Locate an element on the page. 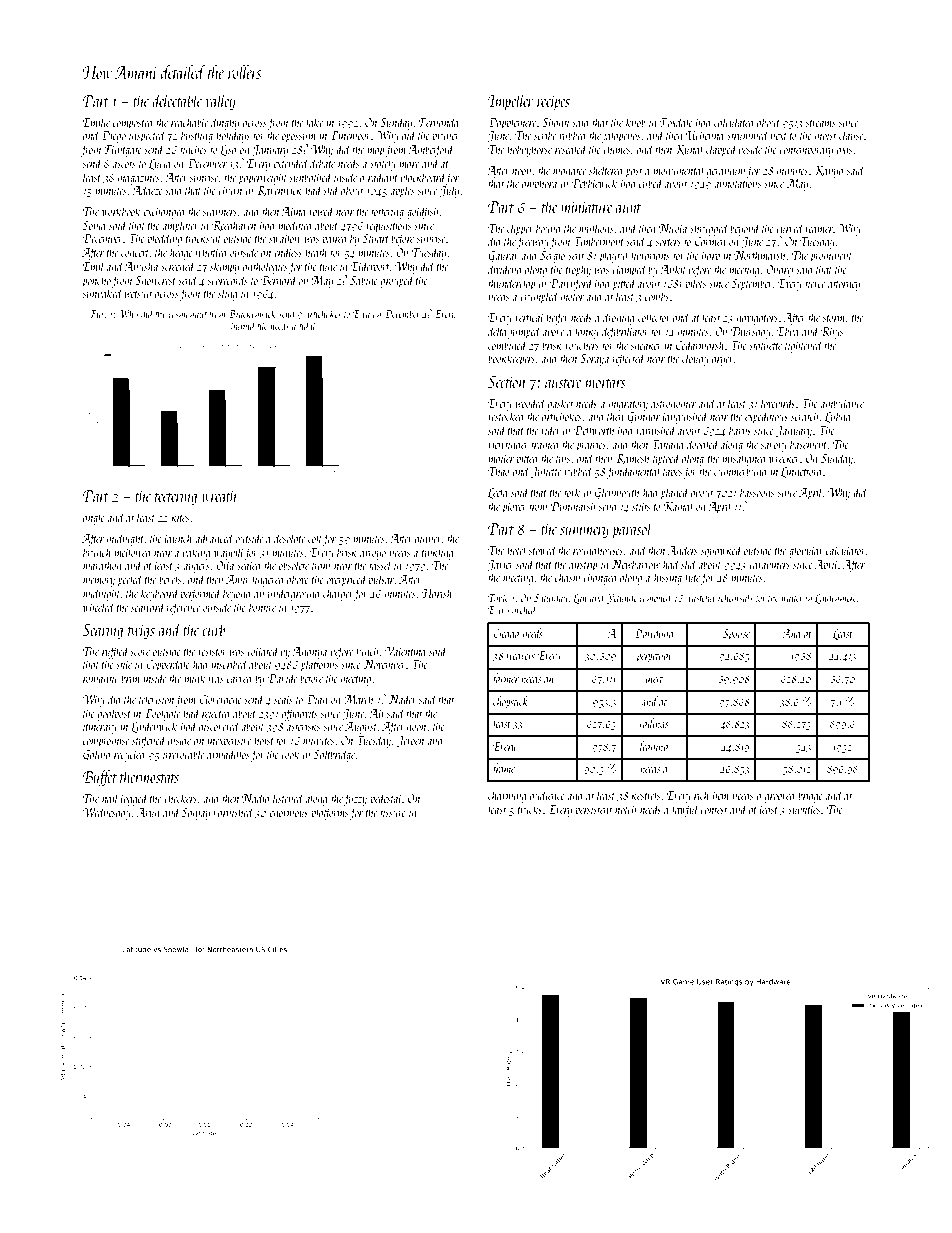 This document has width=952, height=1233. streams is located at coordinates (821, 123).
